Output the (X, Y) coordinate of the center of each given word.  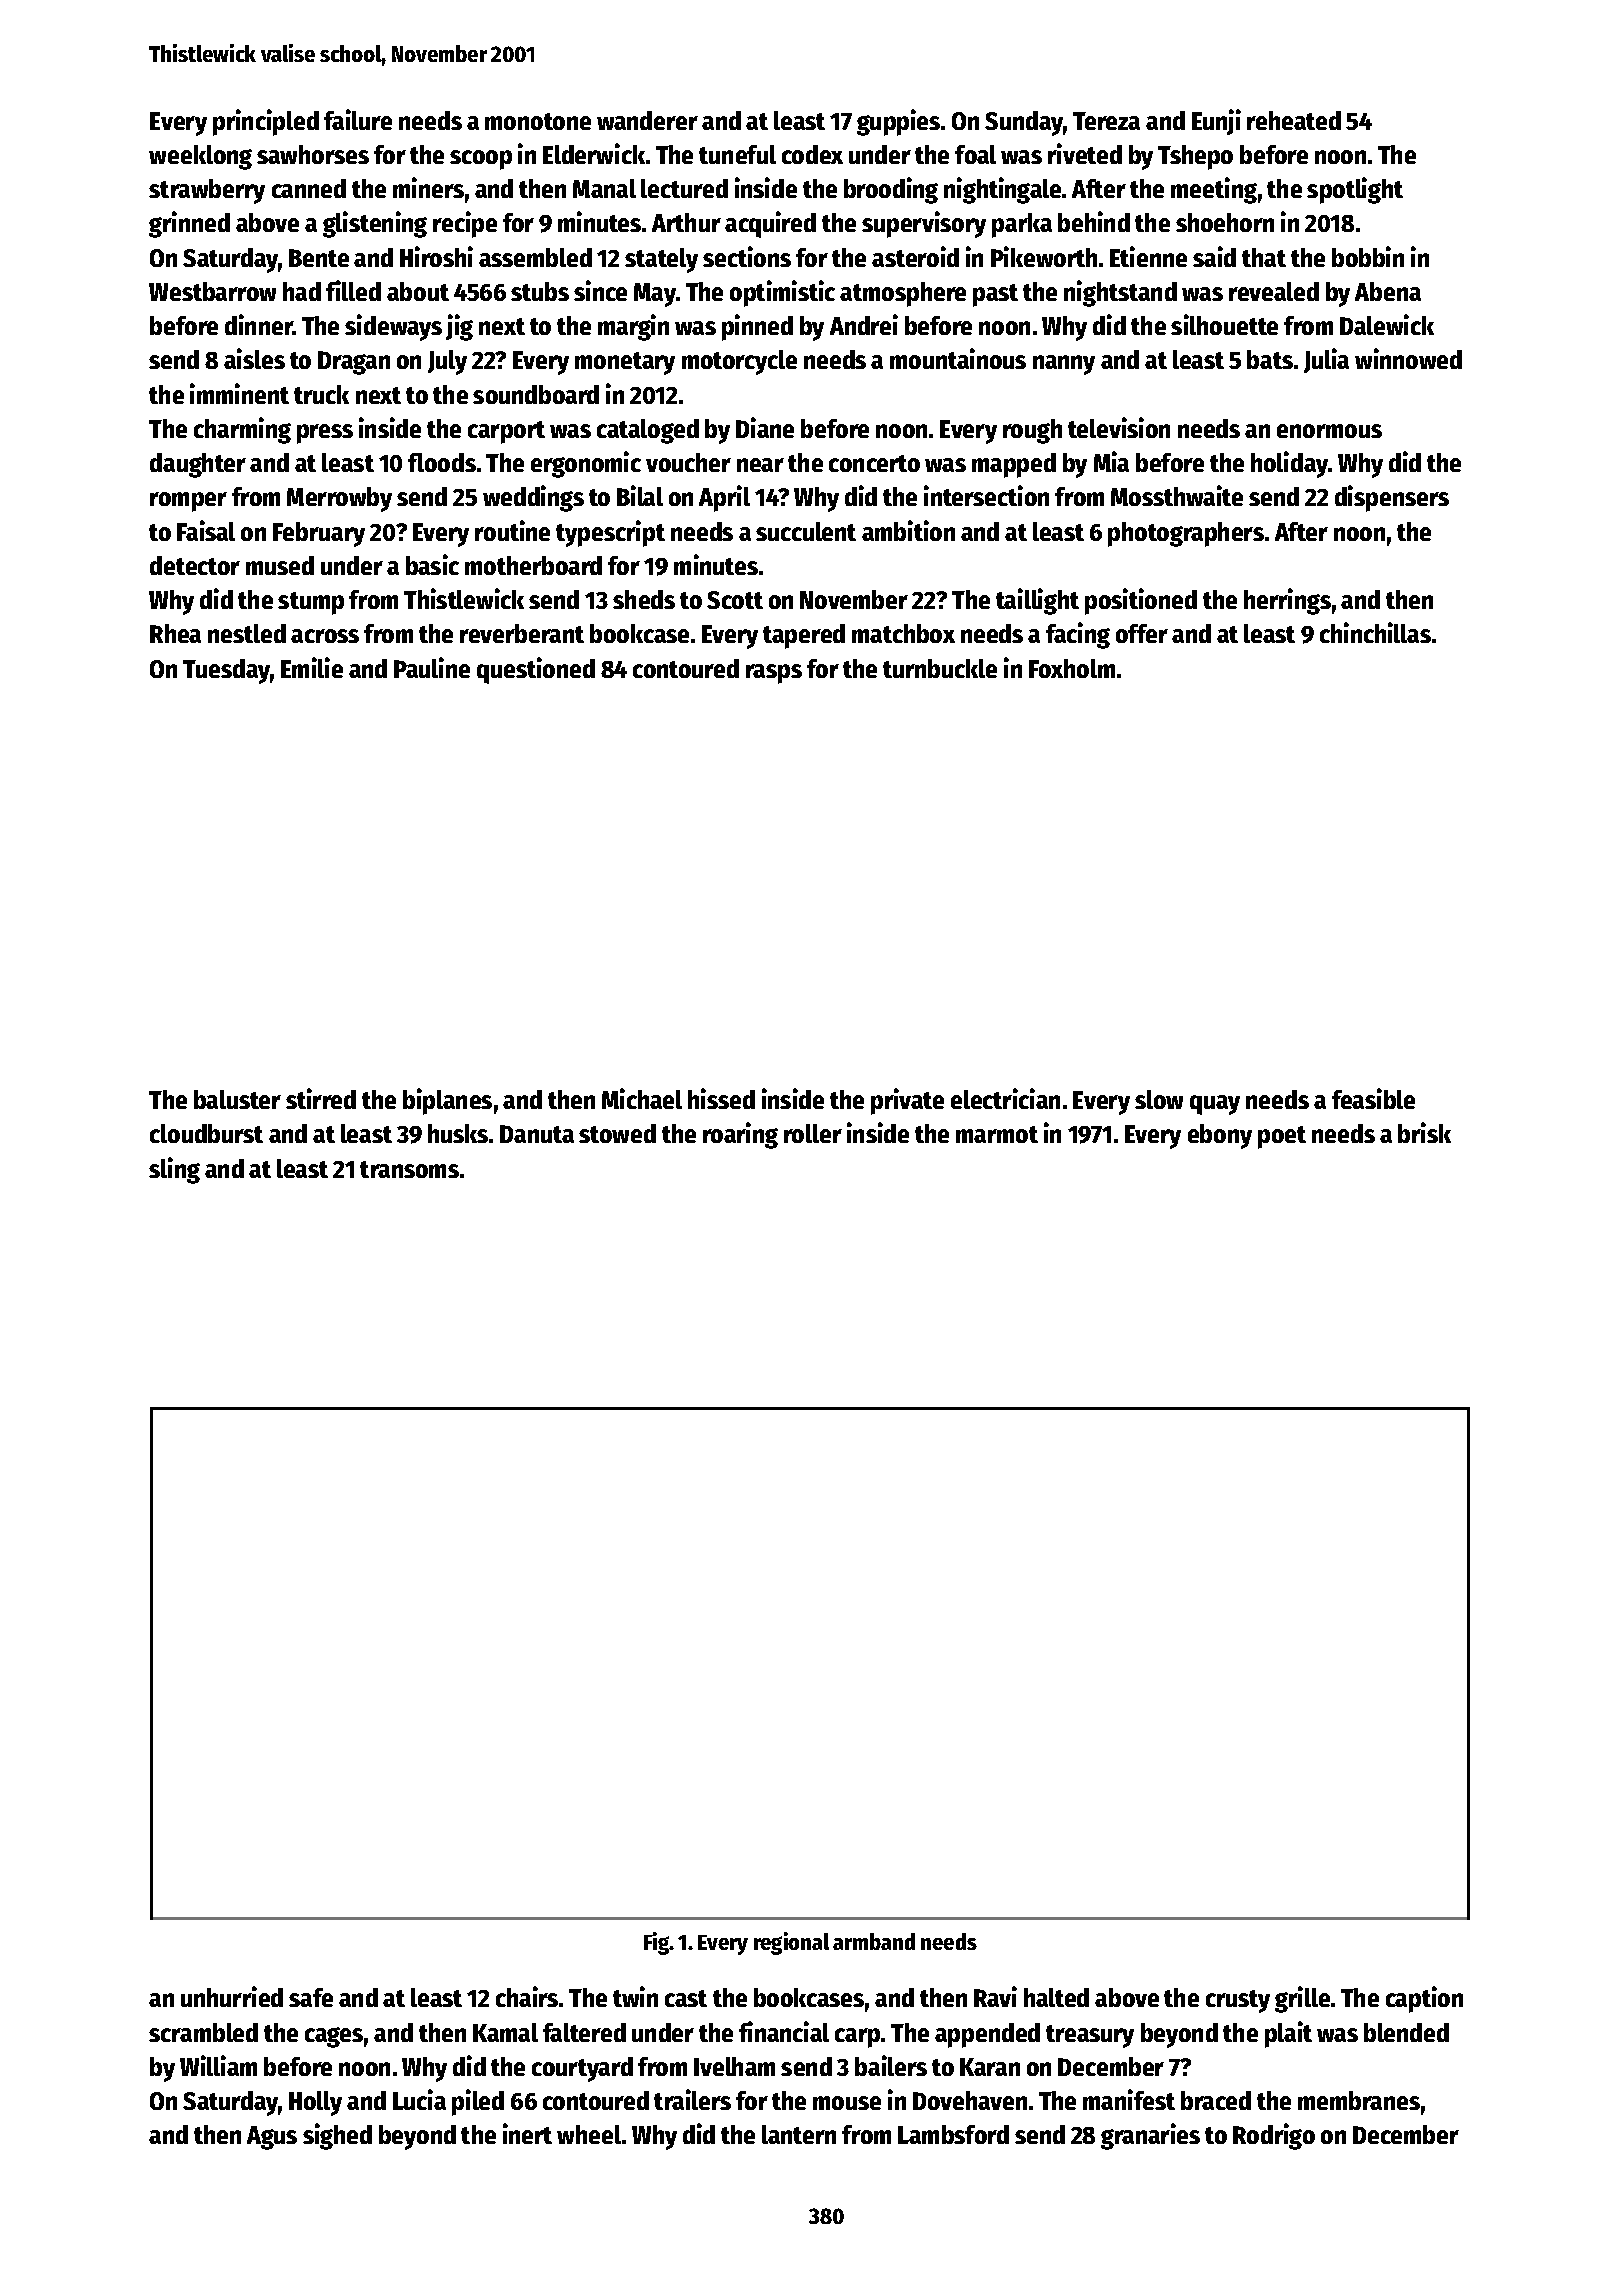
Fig (657, 1943)
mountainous (958, 358)
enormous (1329, 431)
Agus (272, 2138)
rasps (774, 674)
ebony (1220, 1136)
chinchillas (1375, 632)
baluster (237, 1099)
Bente (319, 258)
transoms (409, 1169)
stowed (617, 1133)
